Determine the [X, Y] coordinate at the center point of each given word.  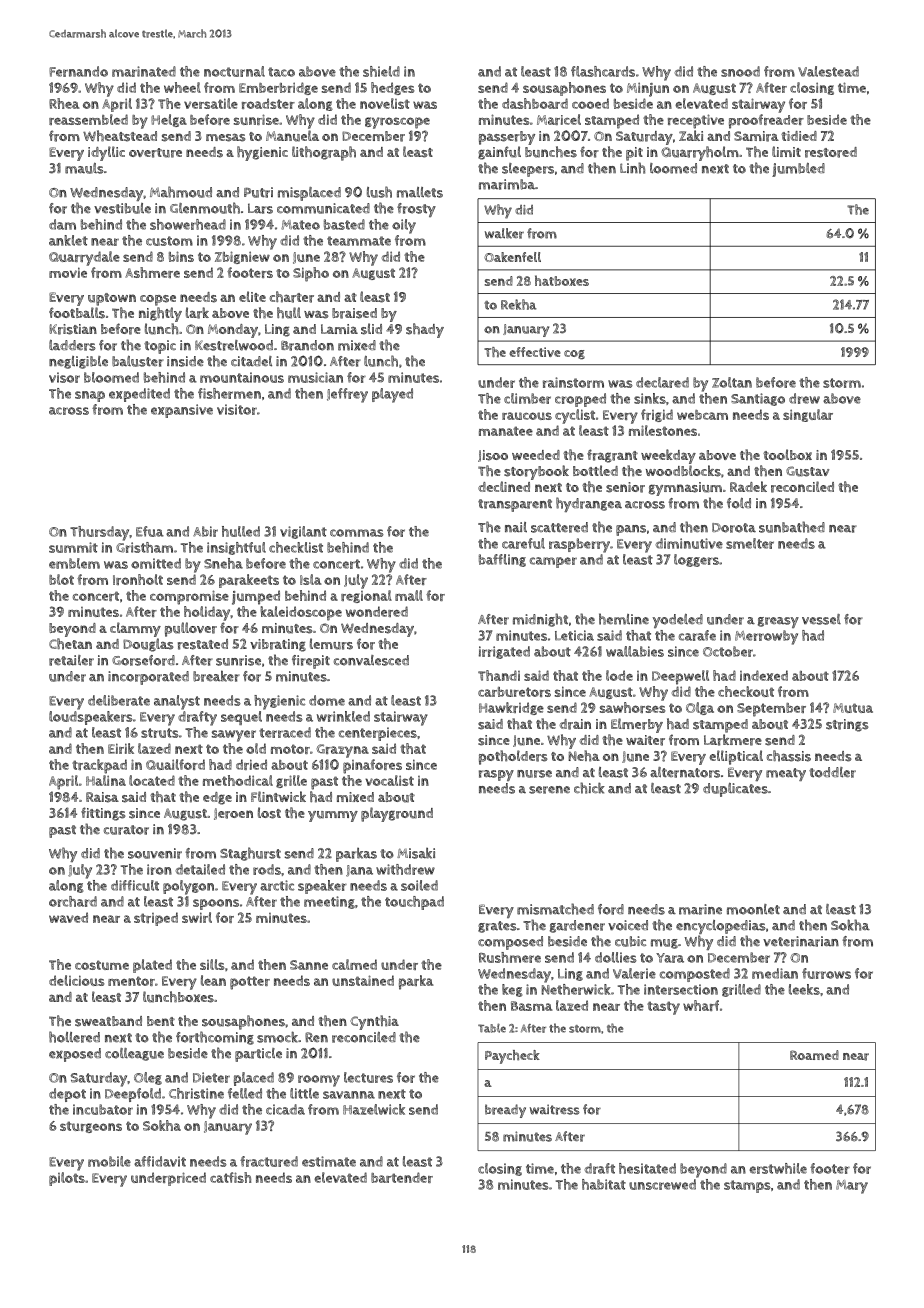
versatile [211, 103]
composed [510, 943]
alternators [685, 772]
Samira [756, 136]
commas [357, 533]
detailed [200, 869]
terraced [285, 732]
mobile [109, 1161]
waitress [555, 1109]
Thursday [99, 533]
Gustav [807, 471]
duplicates [735, 790]
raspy [496, 775]
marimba [507, 184]
